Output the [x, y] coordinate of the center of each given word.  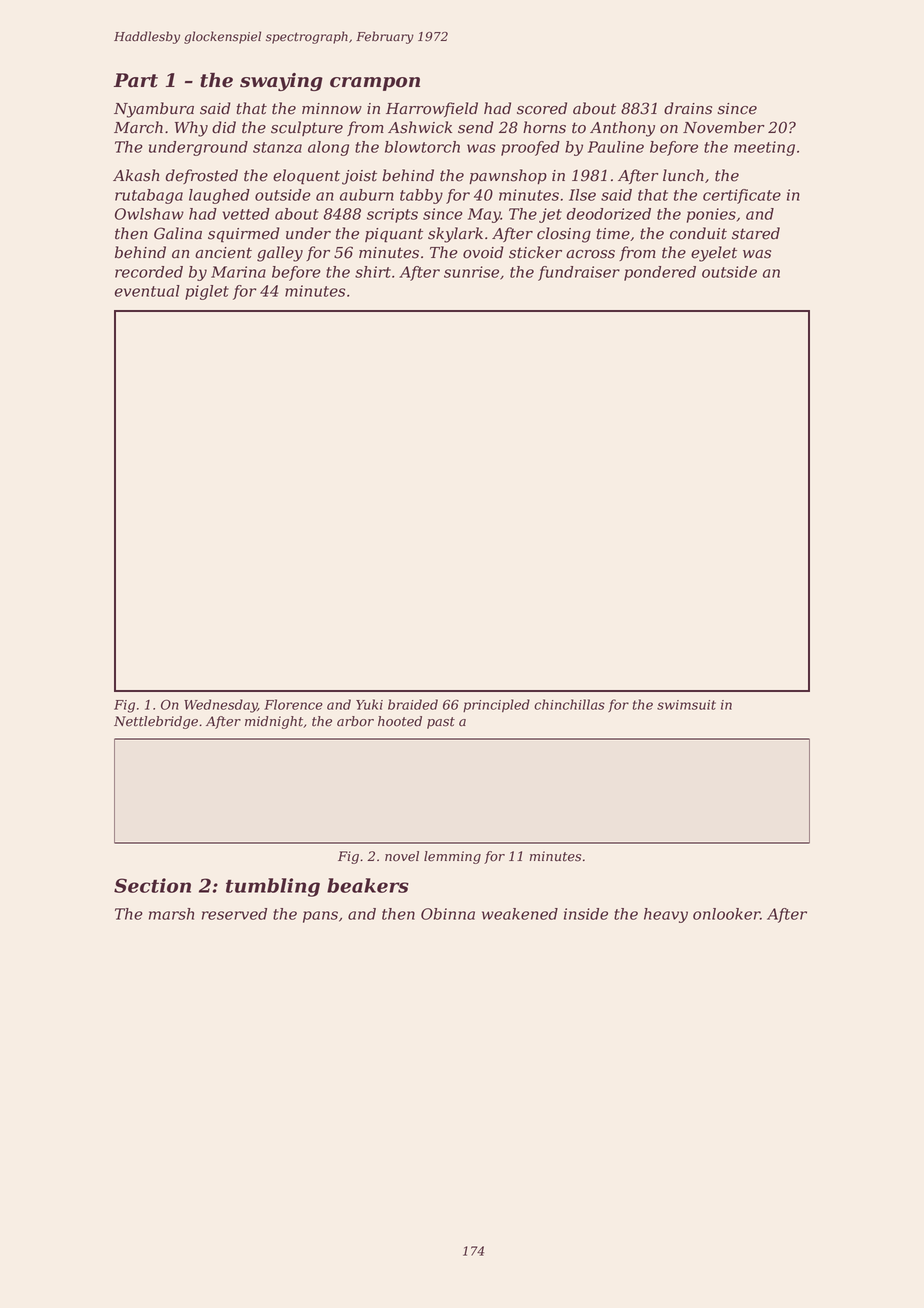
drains [688, 108]
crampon [375, 84]
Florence [293, 704]
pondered [660, 273]
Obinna [448, 914]
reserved [234, 914]
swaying [281, 82]
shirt [373, 272]
